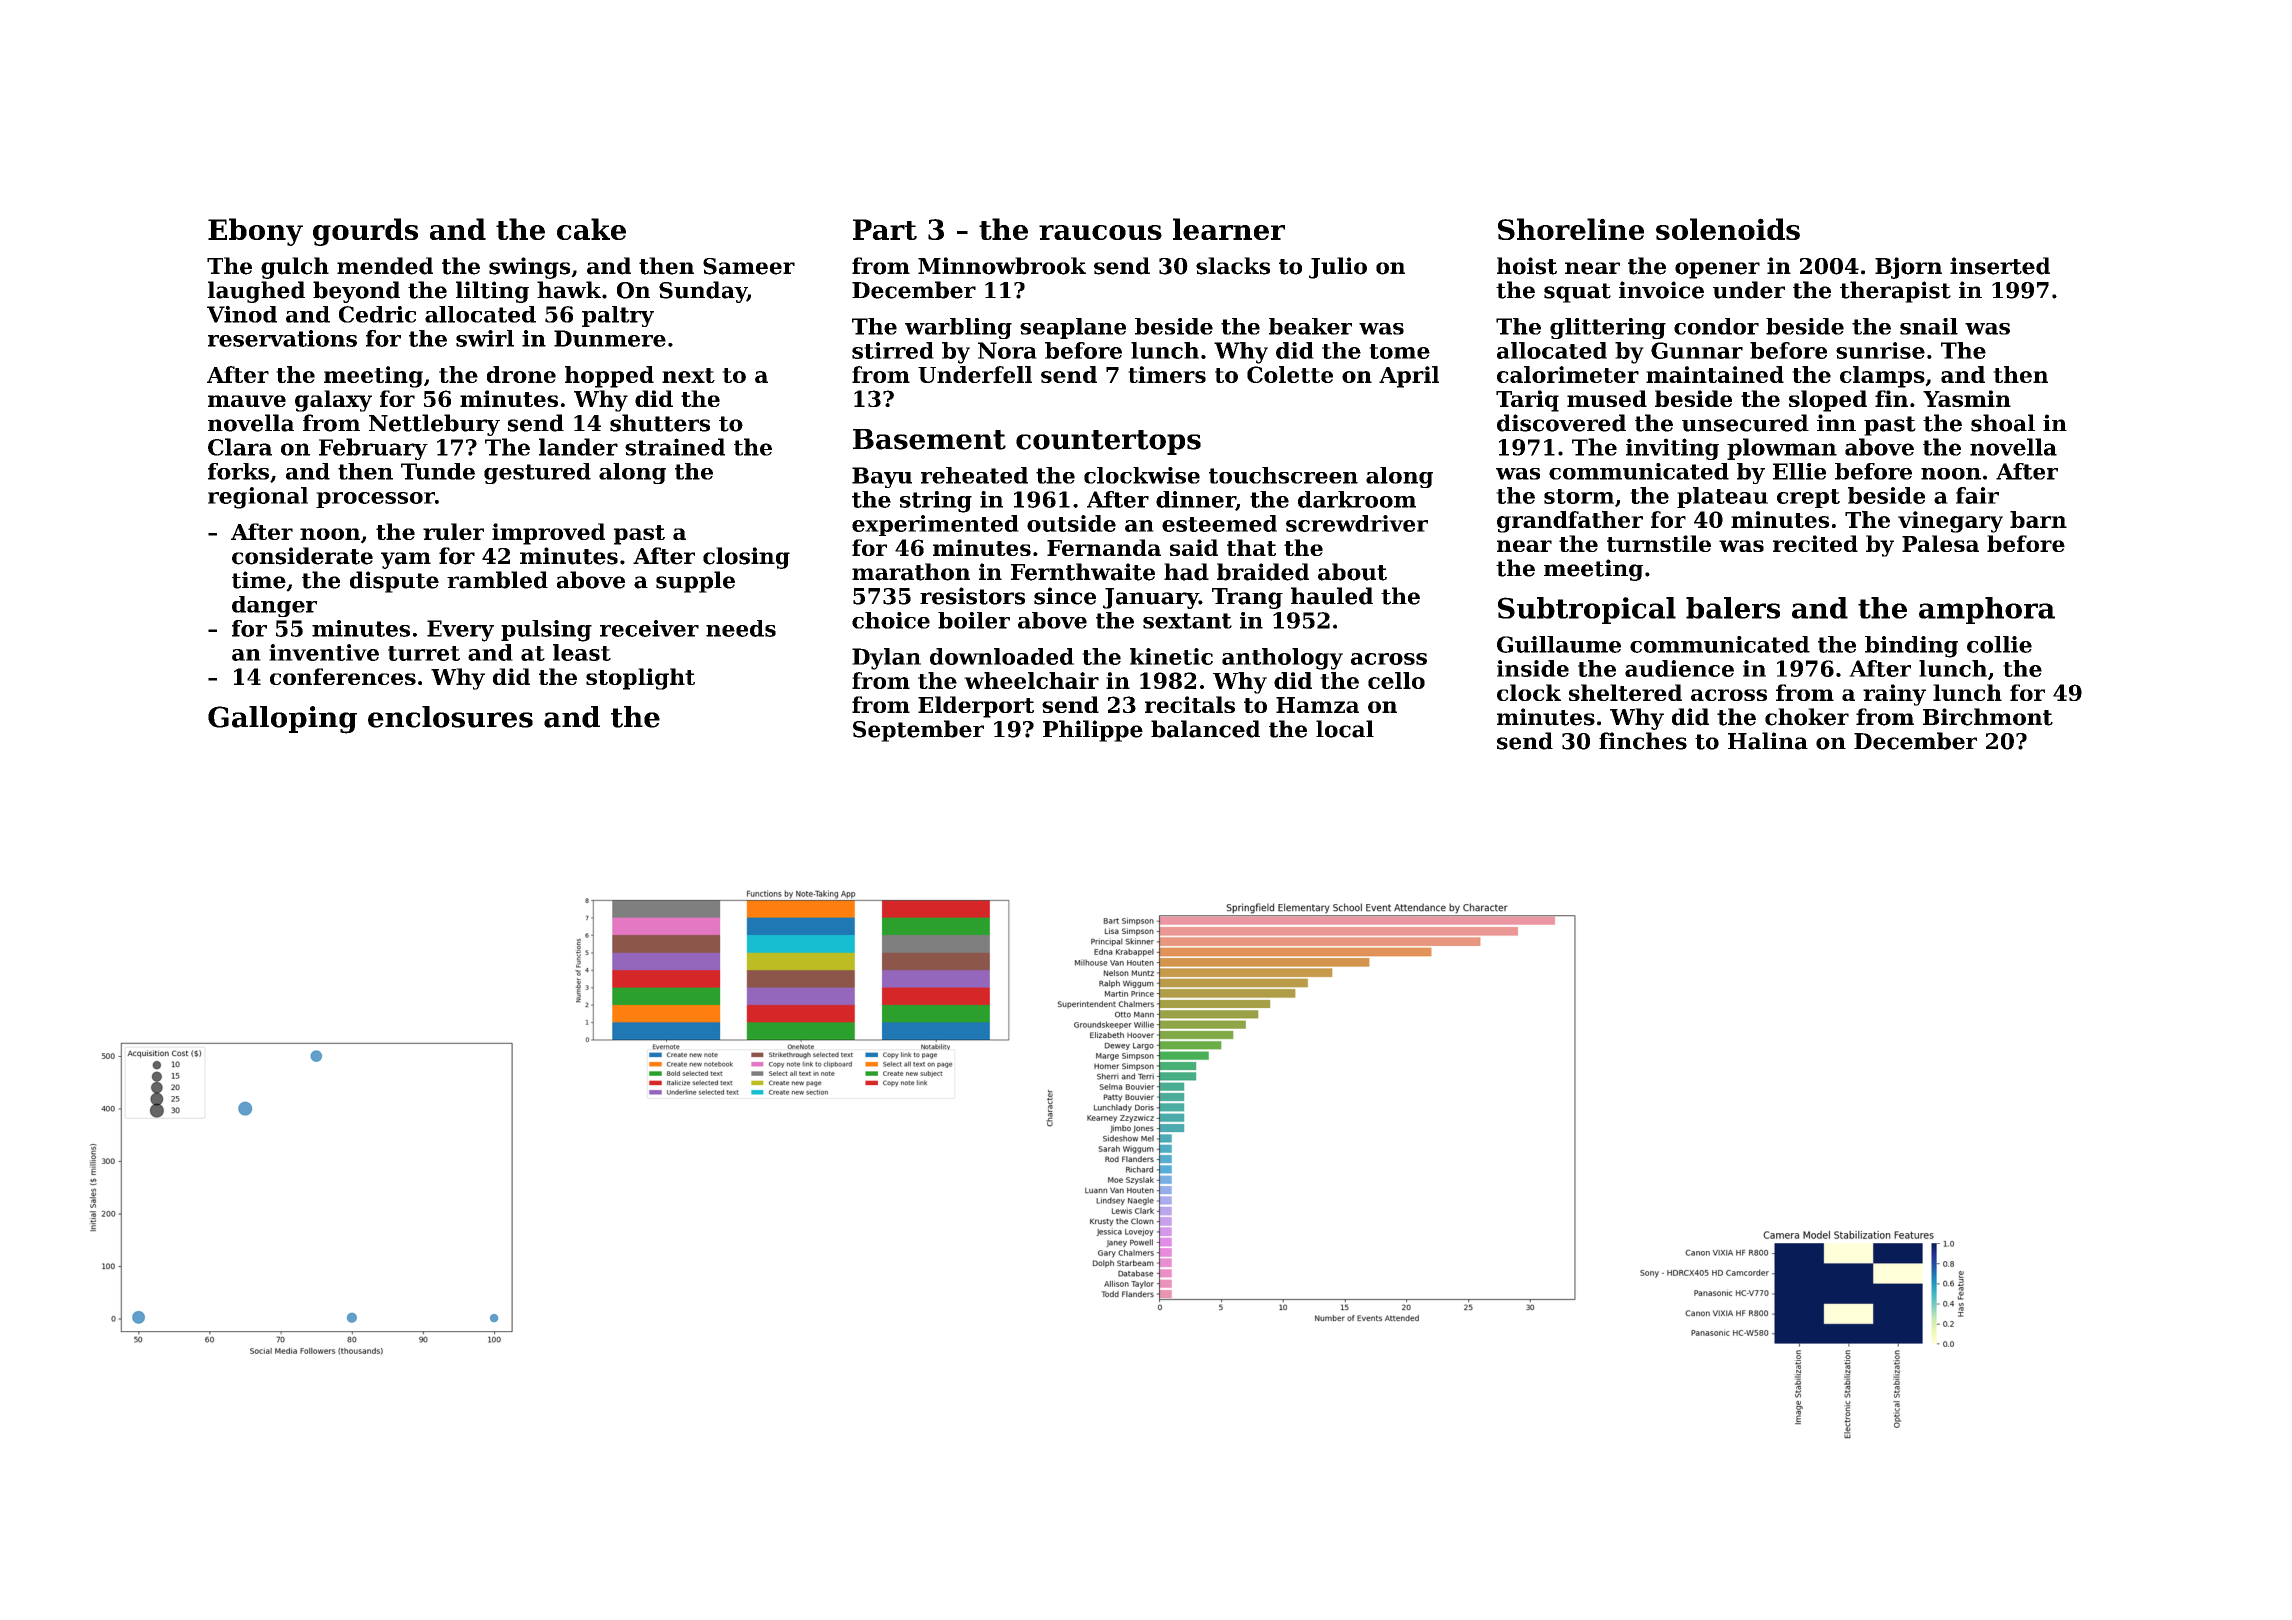  I want to click on storm, so click(1579, 496).
